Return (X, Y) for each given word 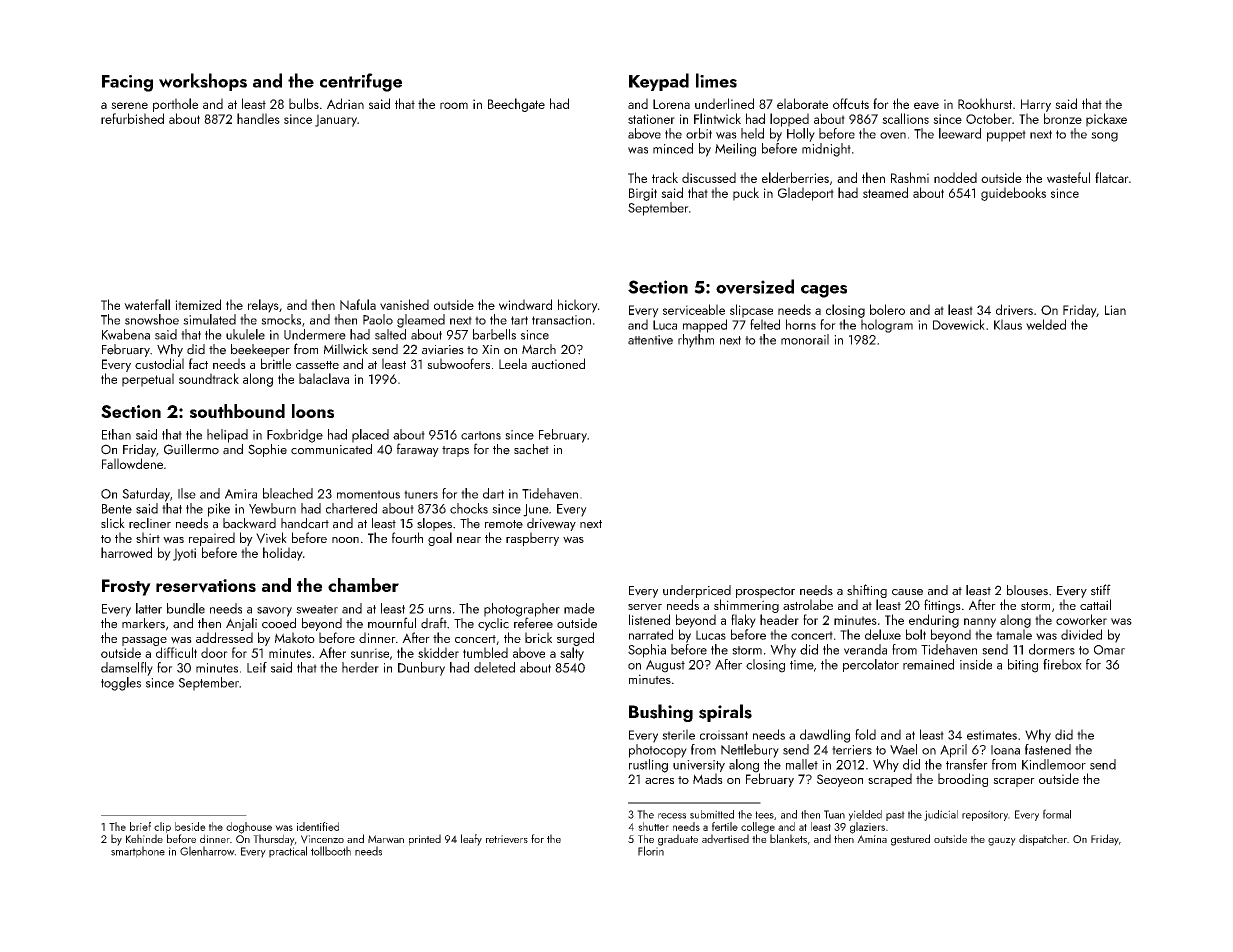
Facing (127, 83)
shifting (867, 591)
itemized (198, 304)
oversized (755, 286)
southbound (237, 411)
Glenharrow (207, 851)
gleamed (421, 321)
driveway (551, 524)
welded (1046, 324)
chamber (363, 585)
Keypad (659, 82)
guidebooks (1013, 194)
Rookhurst (985, 103)
